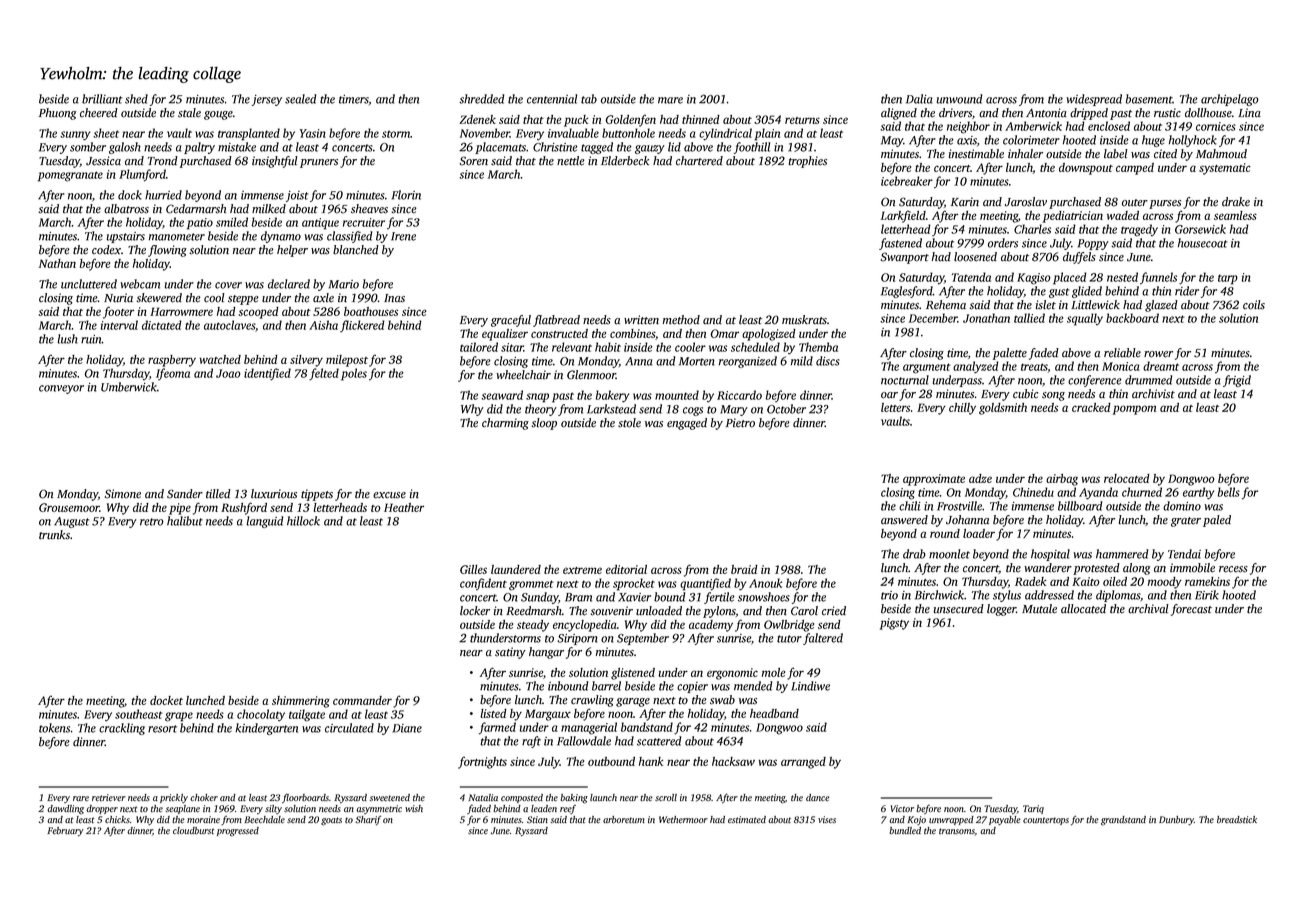  What do you see at coordinates (106, 250) in the screenshot?
I see `codex` at bounding box center [106, 250].
